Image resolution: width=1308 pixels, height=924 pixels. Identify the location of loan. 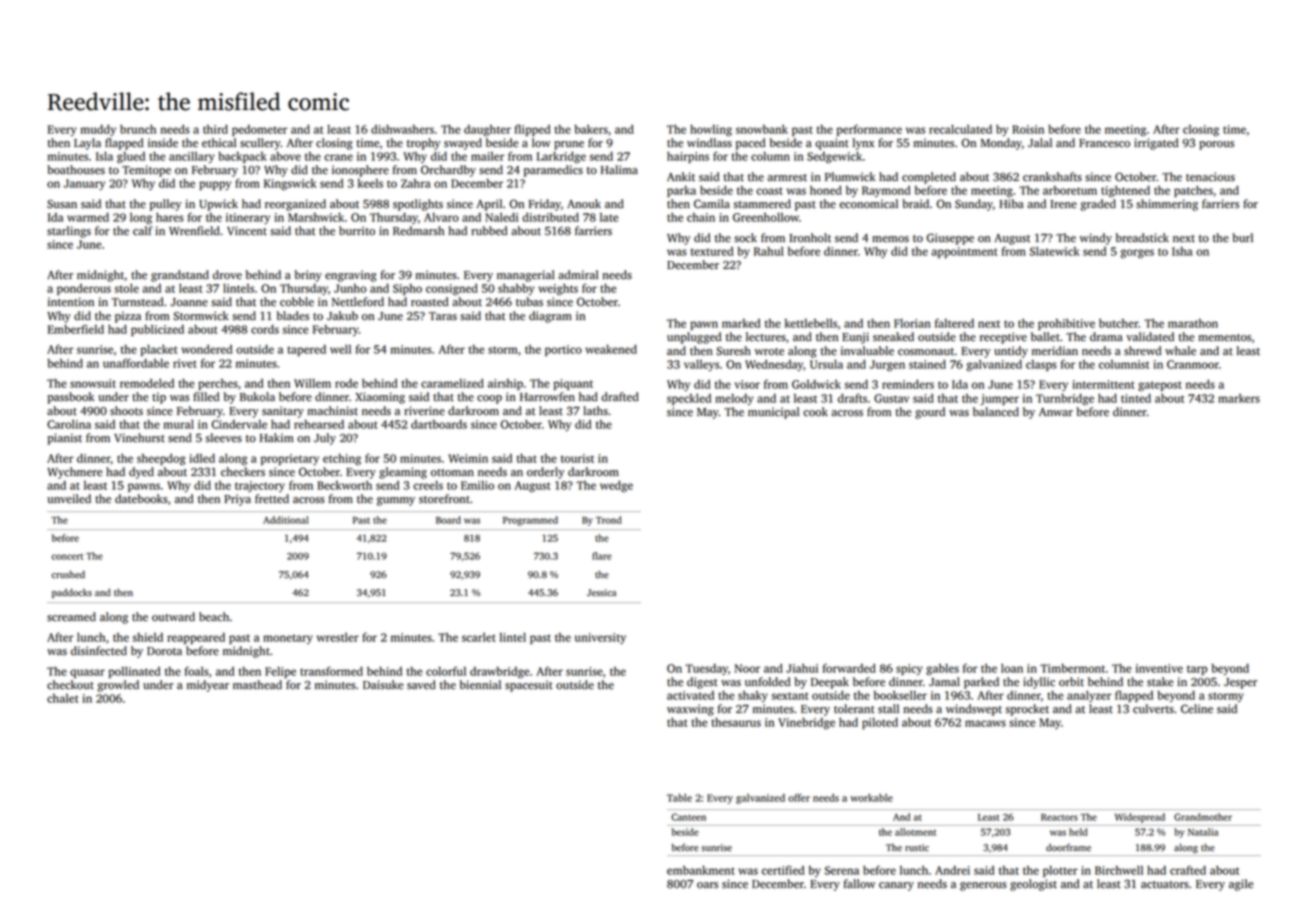
(1012, 668).
